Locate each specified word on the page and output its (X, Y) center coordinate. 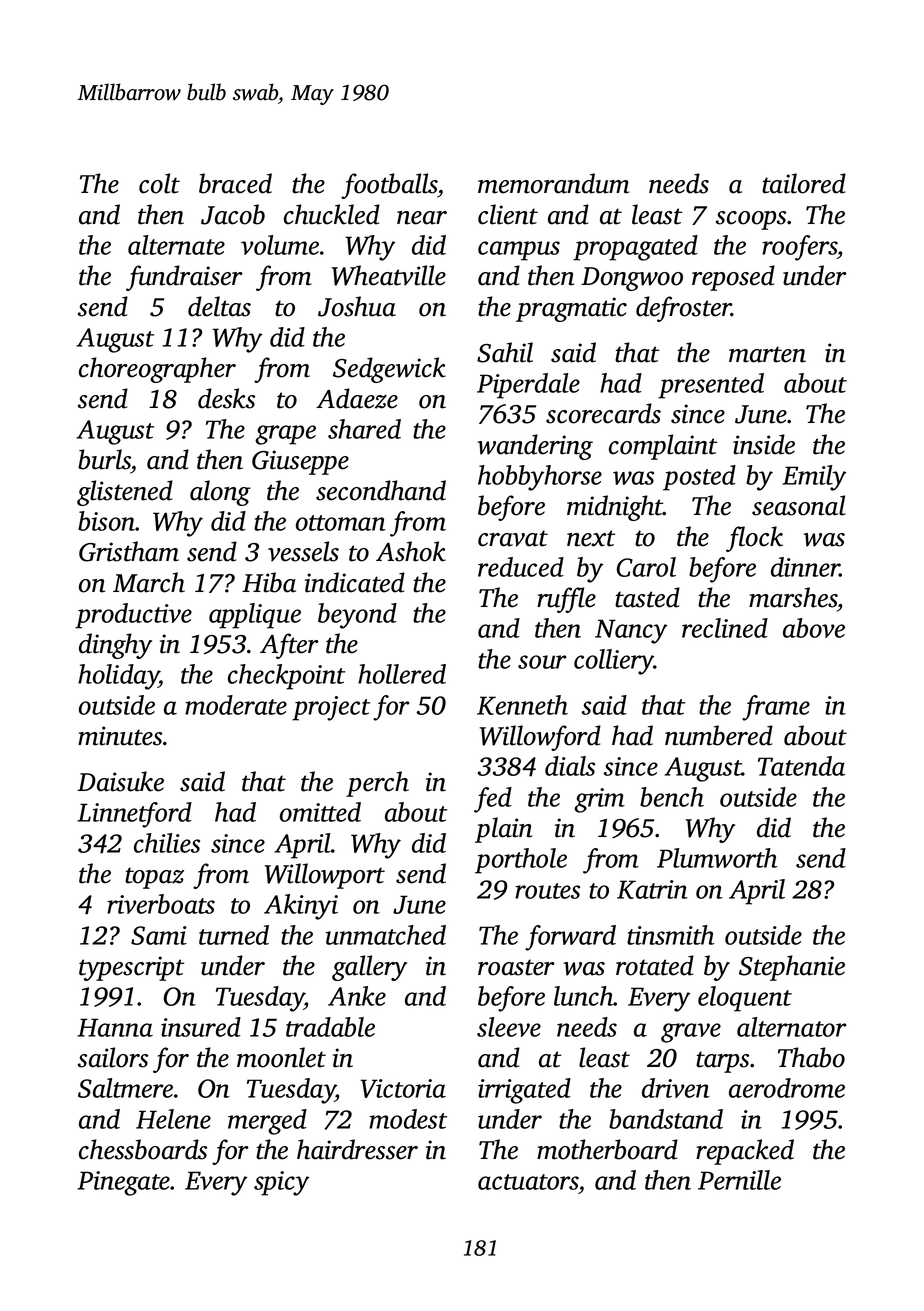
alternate (176, 245)
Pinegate (123, 1183)
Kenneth (522, 705)
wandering (535, 447)
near (422, 218)
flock (754, 539)
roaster (516, 967)
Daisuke (120, 781)
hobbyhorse (540, 478)
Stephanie (792, 968)
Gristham (129, 551)
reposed (733, 278)
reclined (725, 628)
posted (699, 478)
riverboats (161, 904)
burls (104, 459)
